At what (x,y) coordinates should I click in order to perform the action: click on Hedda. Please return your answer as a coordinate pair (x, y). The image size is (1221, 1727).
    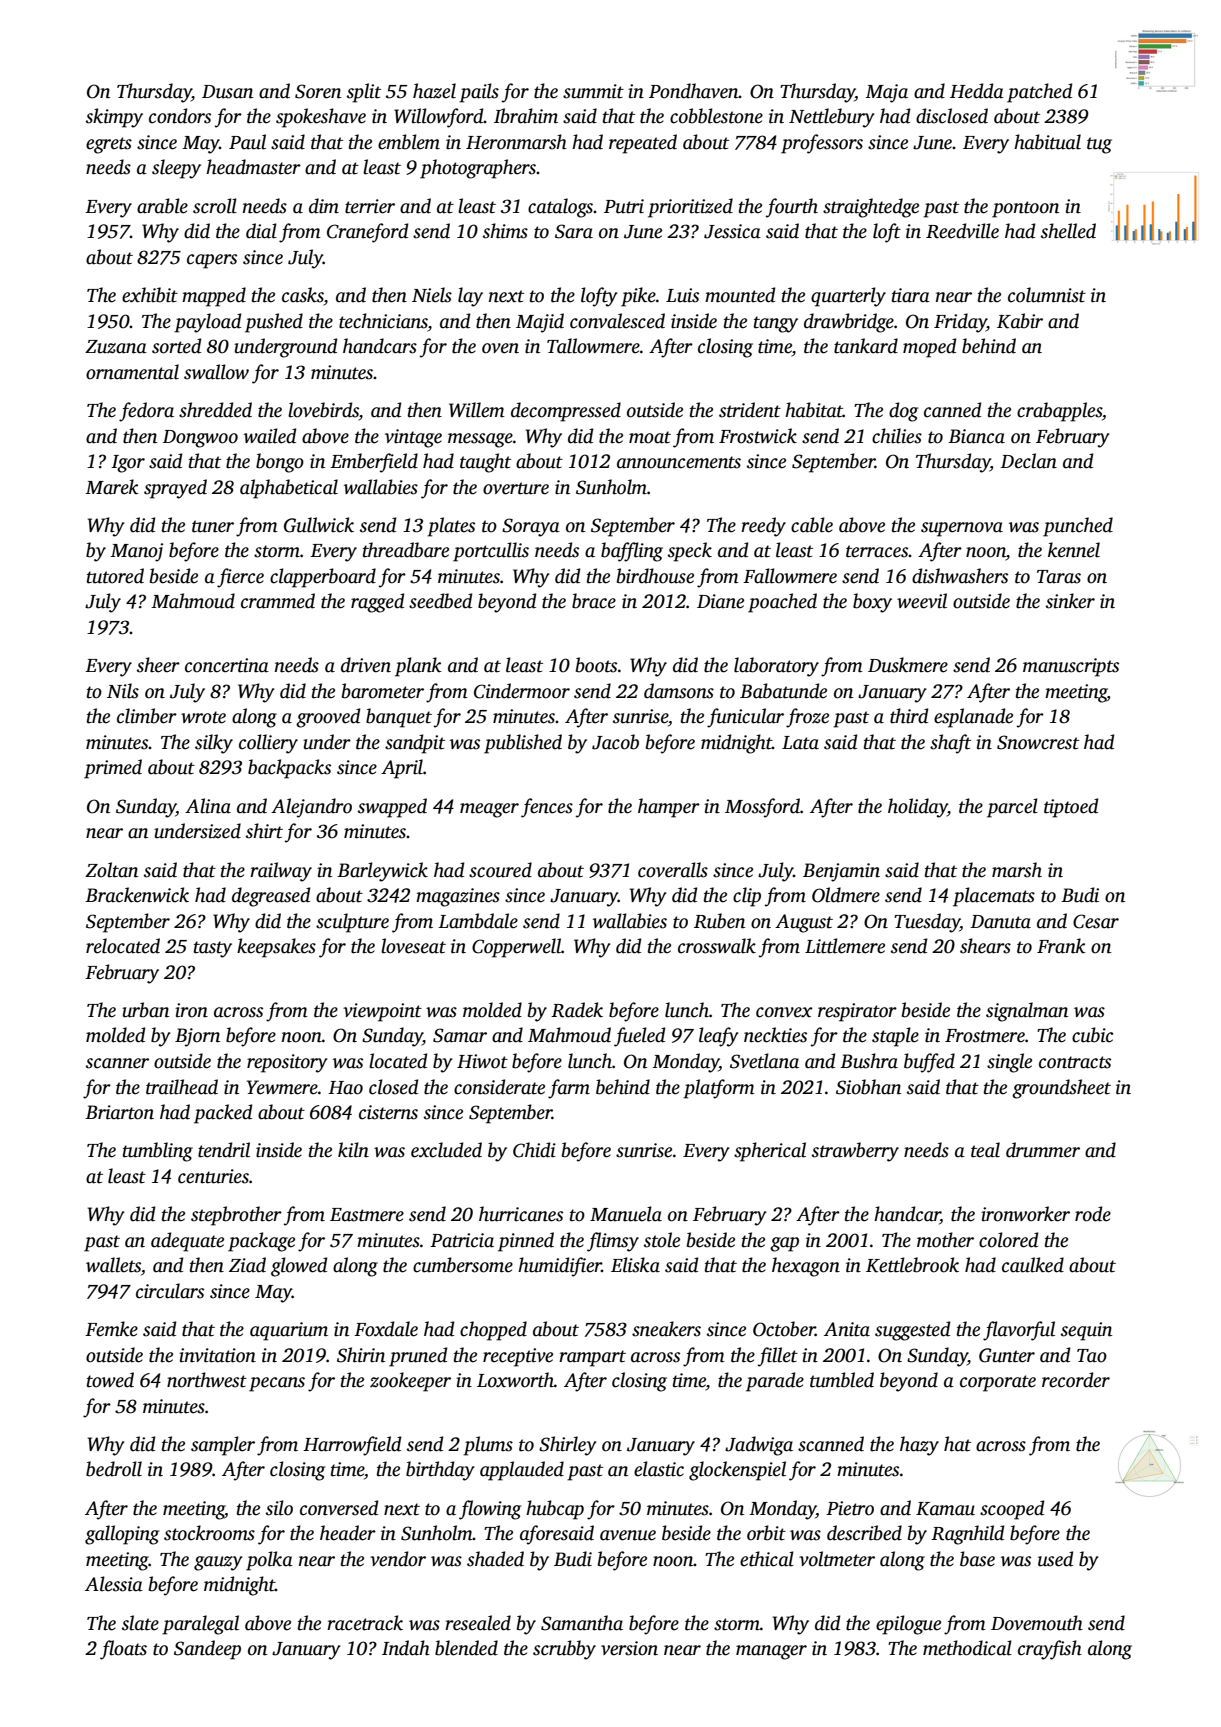
    Looking at the image, I should click on (977, 91).
